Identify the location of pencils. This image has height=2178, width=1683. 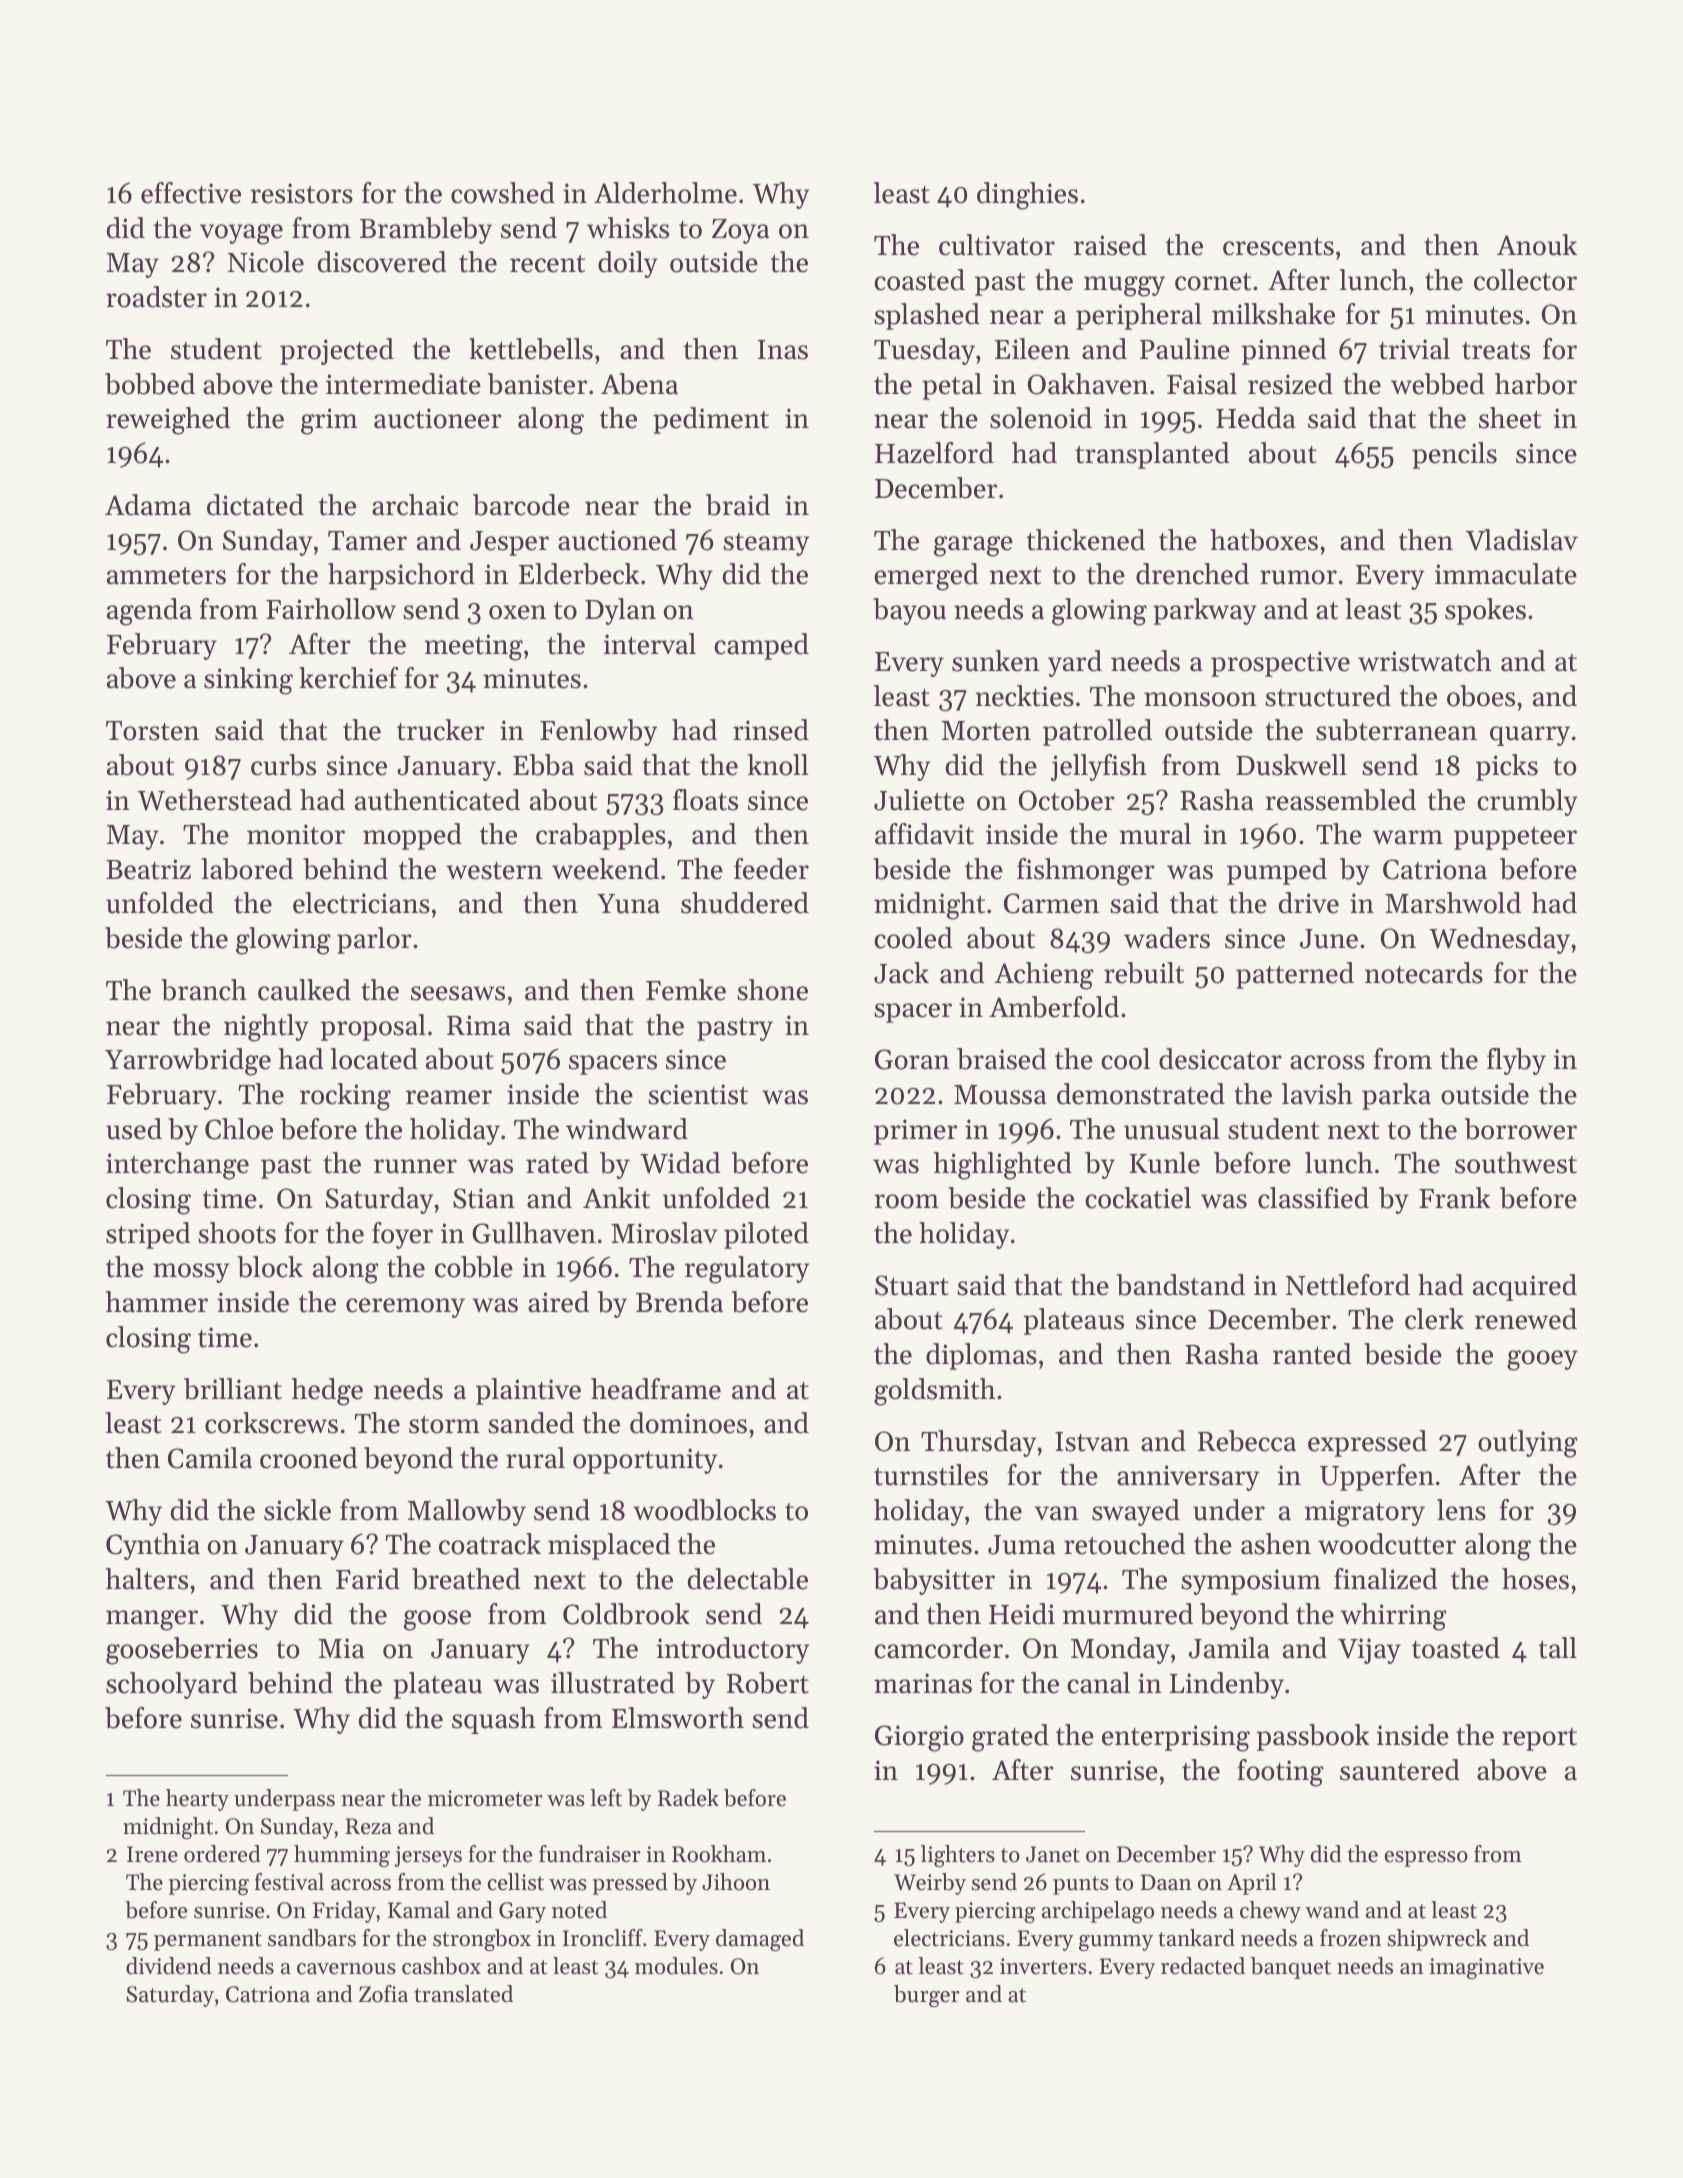
(1454, 455).
